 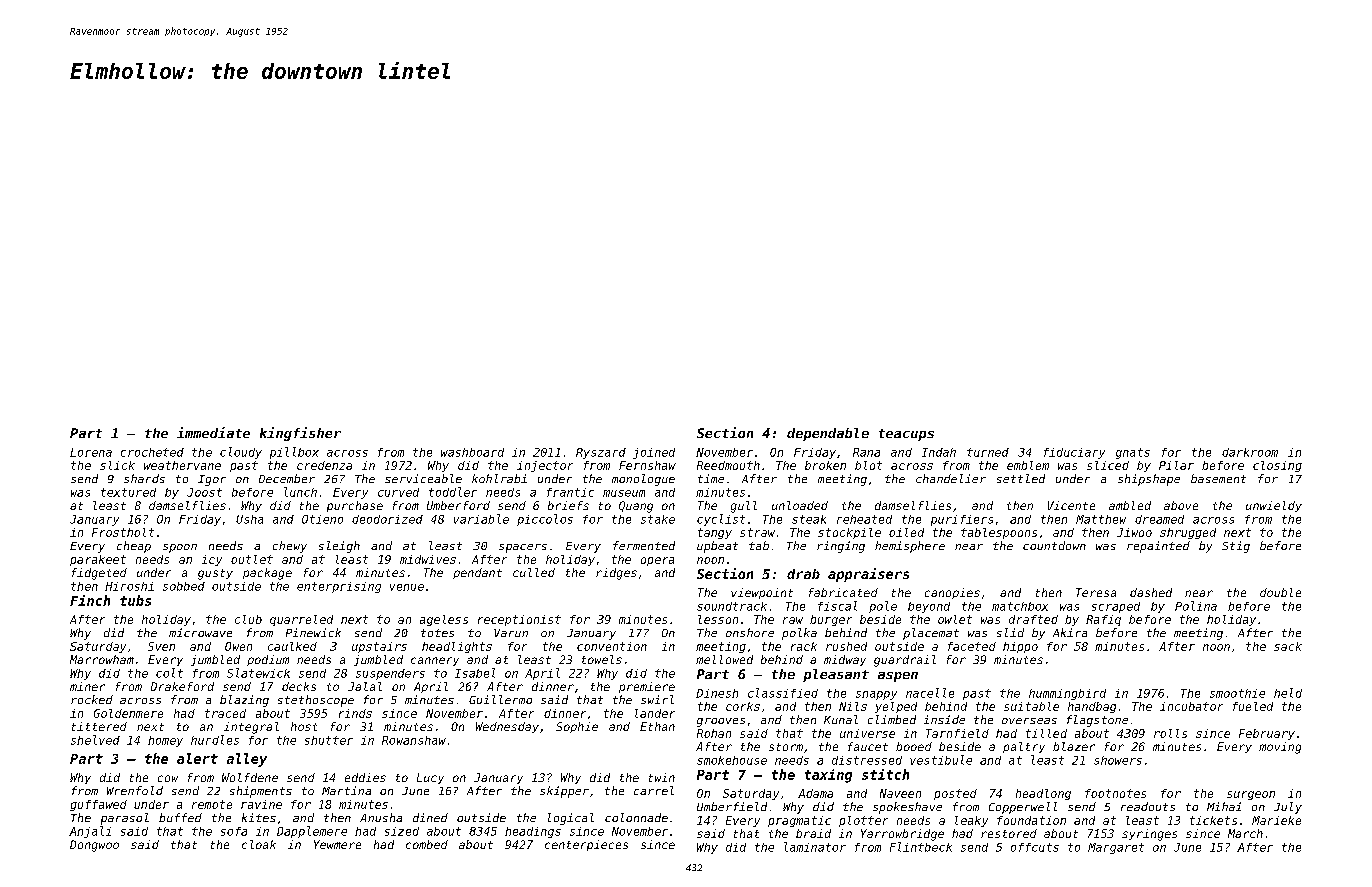 What do you see at coordinates (213, 432) in the screenshot?
I see `immediate` at bounding box center [213, 432].
